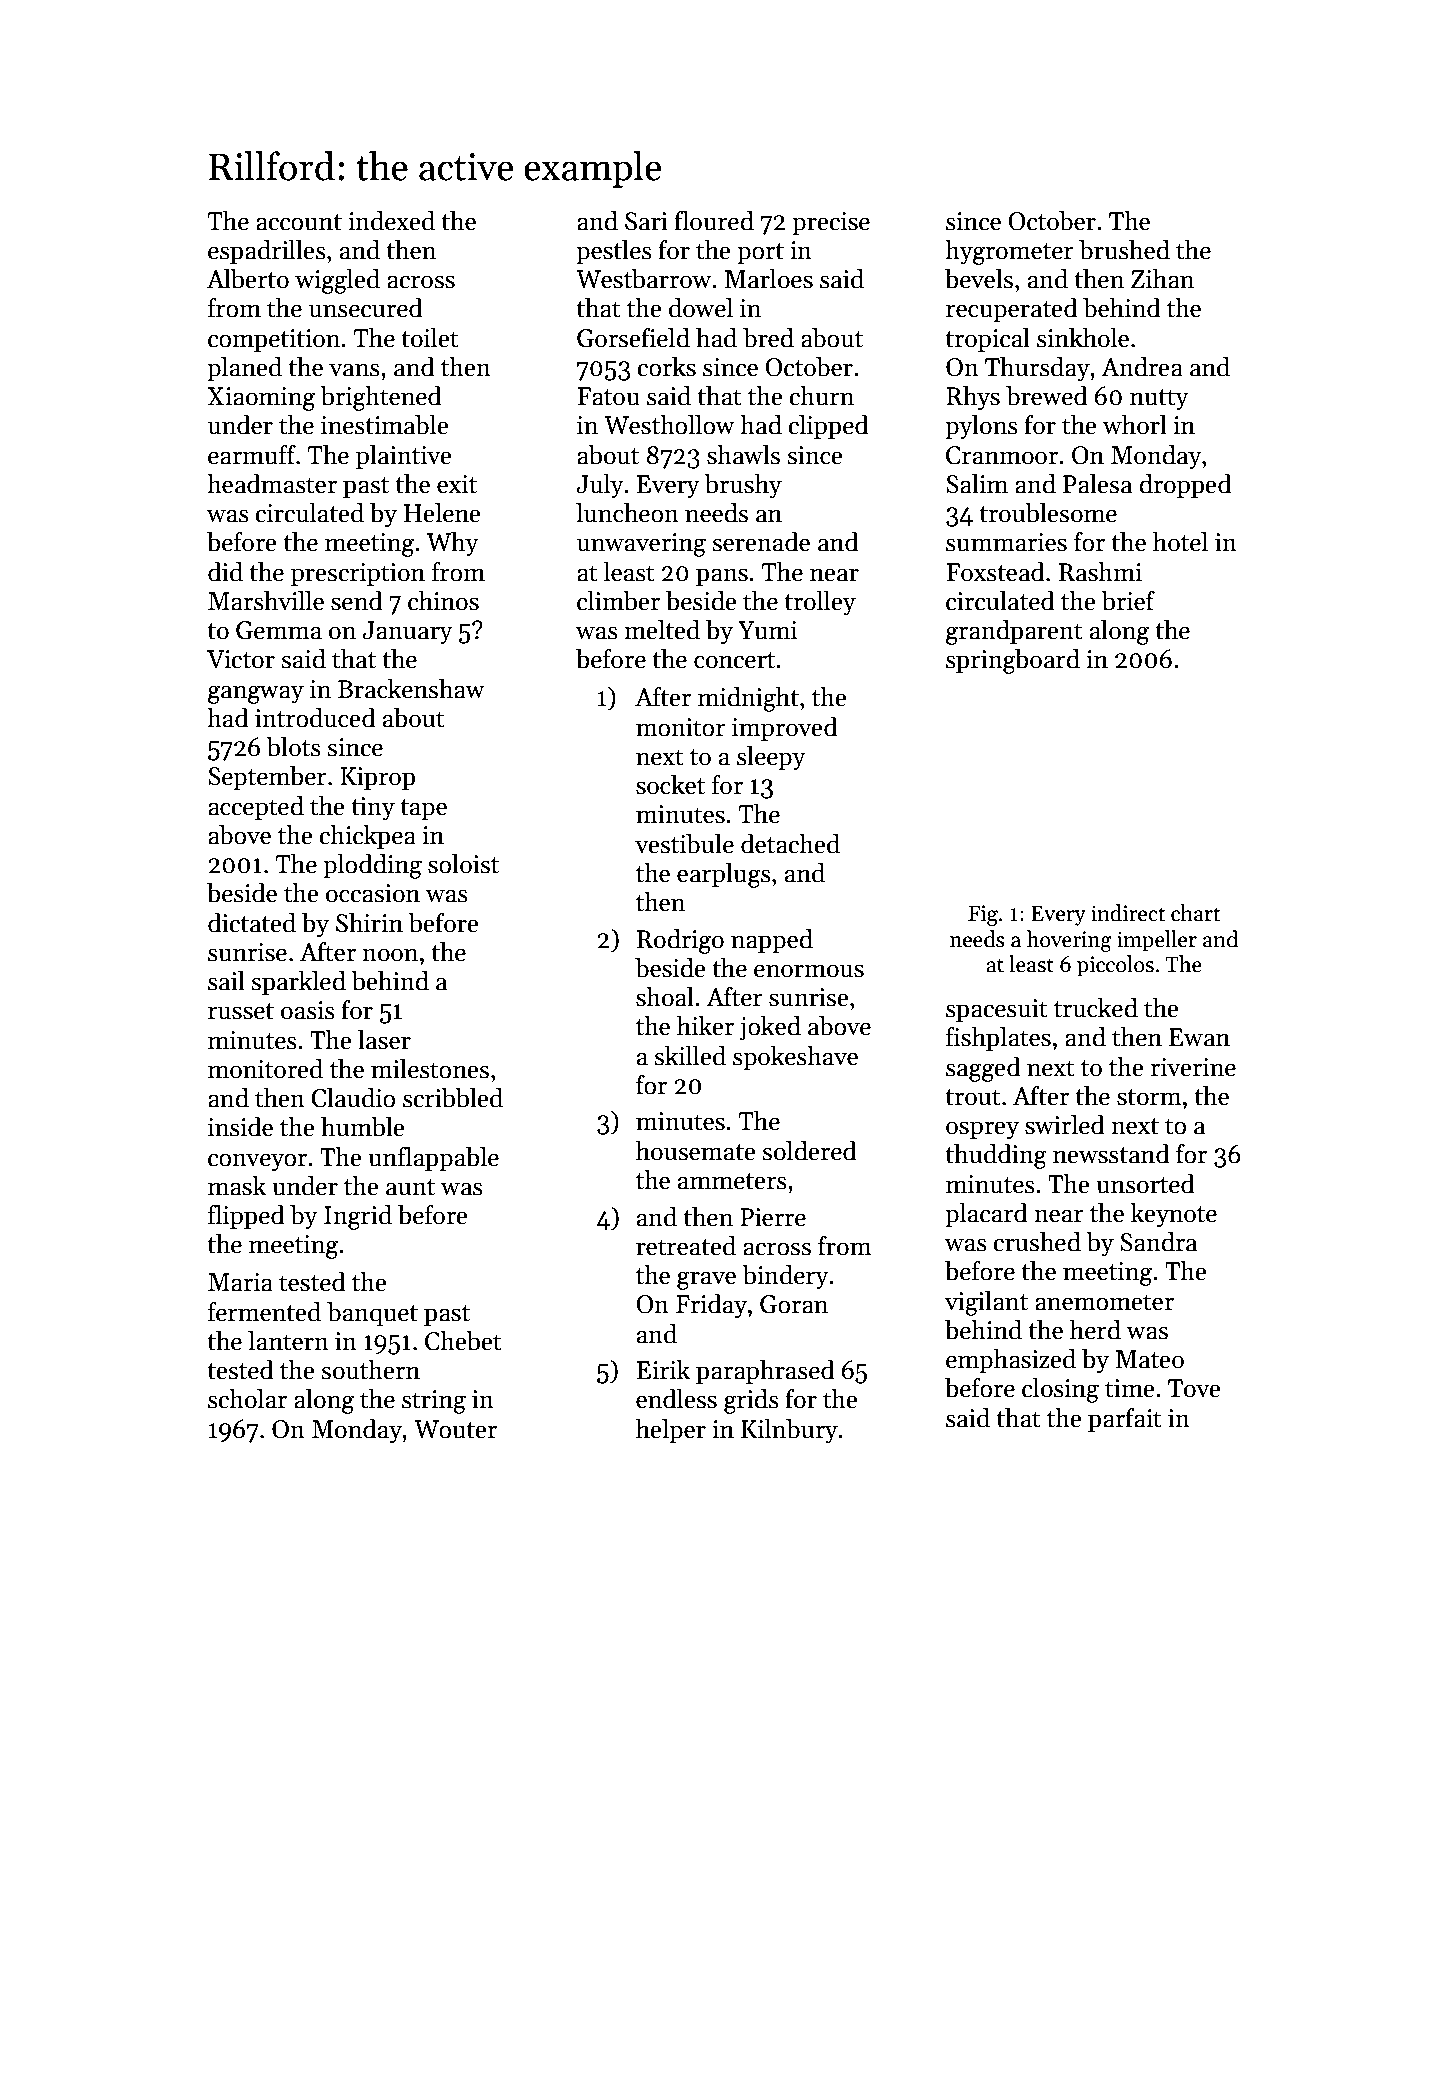 The height and width of the screenshot is (2100, 1450). Describe the element at coordinates (455, 1429) in the screenshot. I see `Wouter` at that location.
